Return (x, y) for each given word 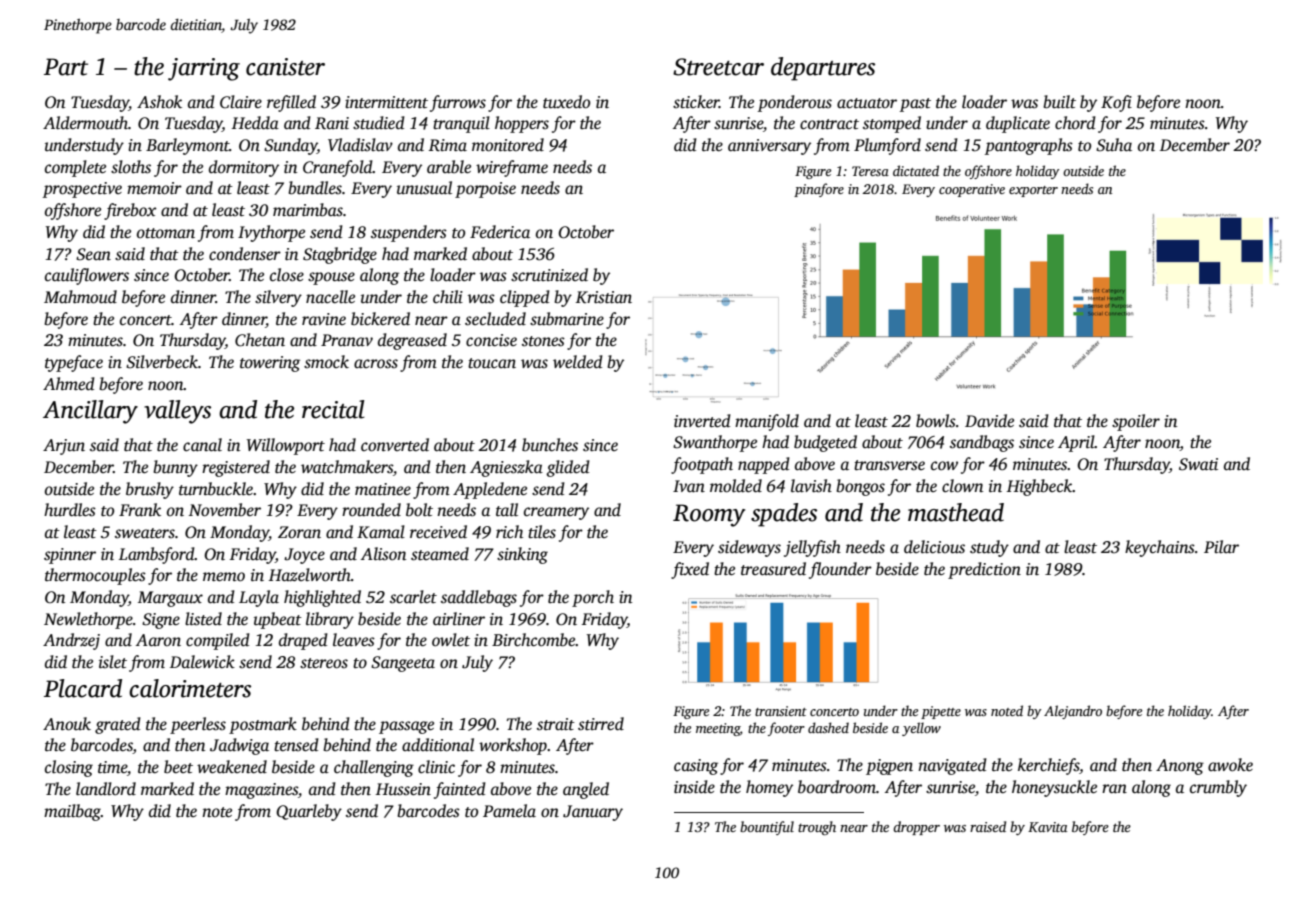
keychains (1160, 548)
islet (113, 662)
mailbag (72, 812)
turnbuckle (216, 489)
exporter (1033, 191)
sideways (749, 548)
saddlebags (479, 598)
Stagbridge (340, 255)
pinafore (819, 190)
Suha (1114, 145)
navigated (952, 766)
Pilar (1221, 546)
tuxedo (566, 102)
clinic (436, 767)
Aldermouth (85, 123)
